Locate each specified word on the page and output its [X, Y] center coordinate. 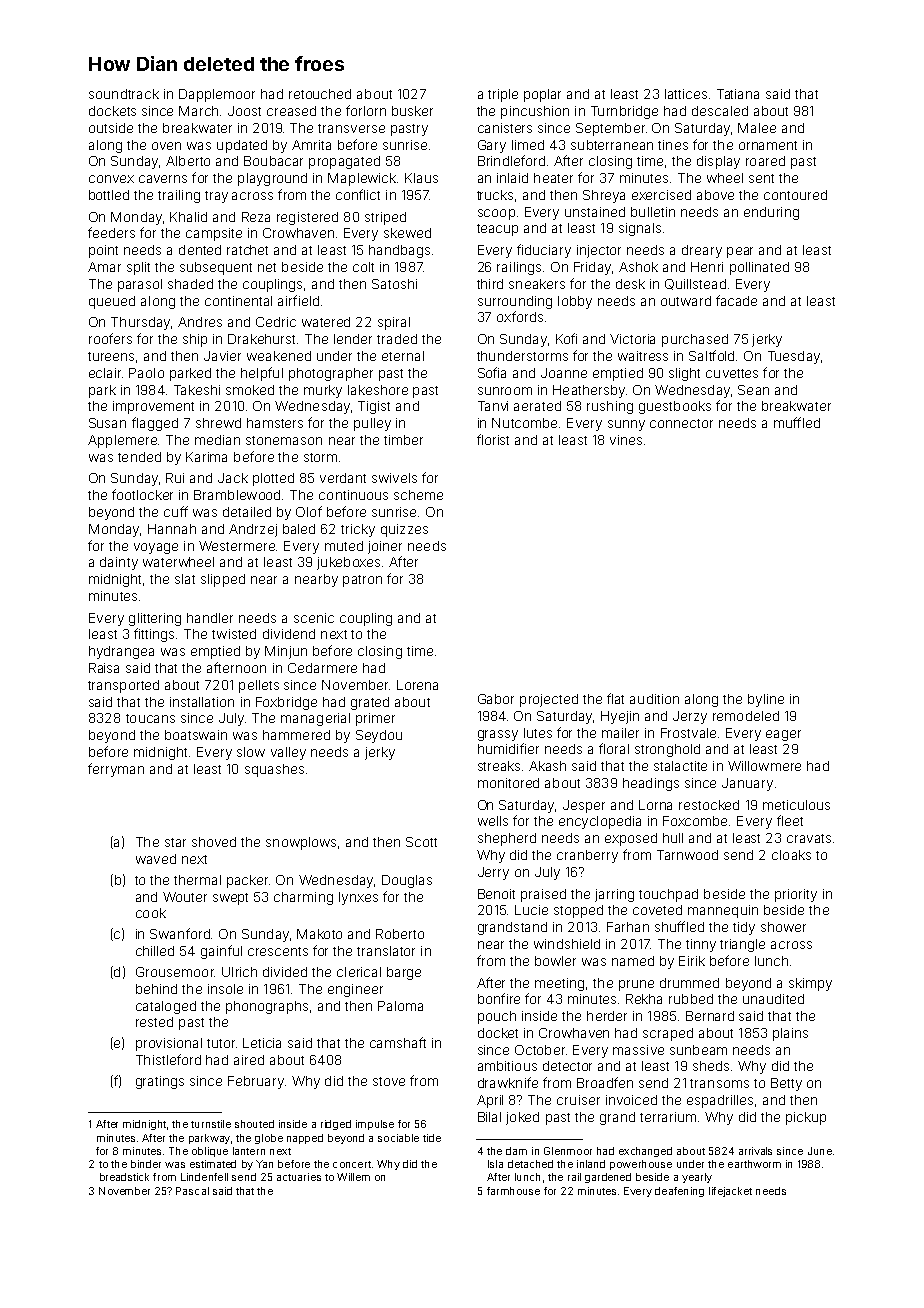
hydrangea [121, 652]
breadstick [124, 1177]
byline [766, 700]
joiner [385, 547]
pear [740, 252]
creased [291, 111]
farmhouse [513, 1191]
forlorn [366, 110]
